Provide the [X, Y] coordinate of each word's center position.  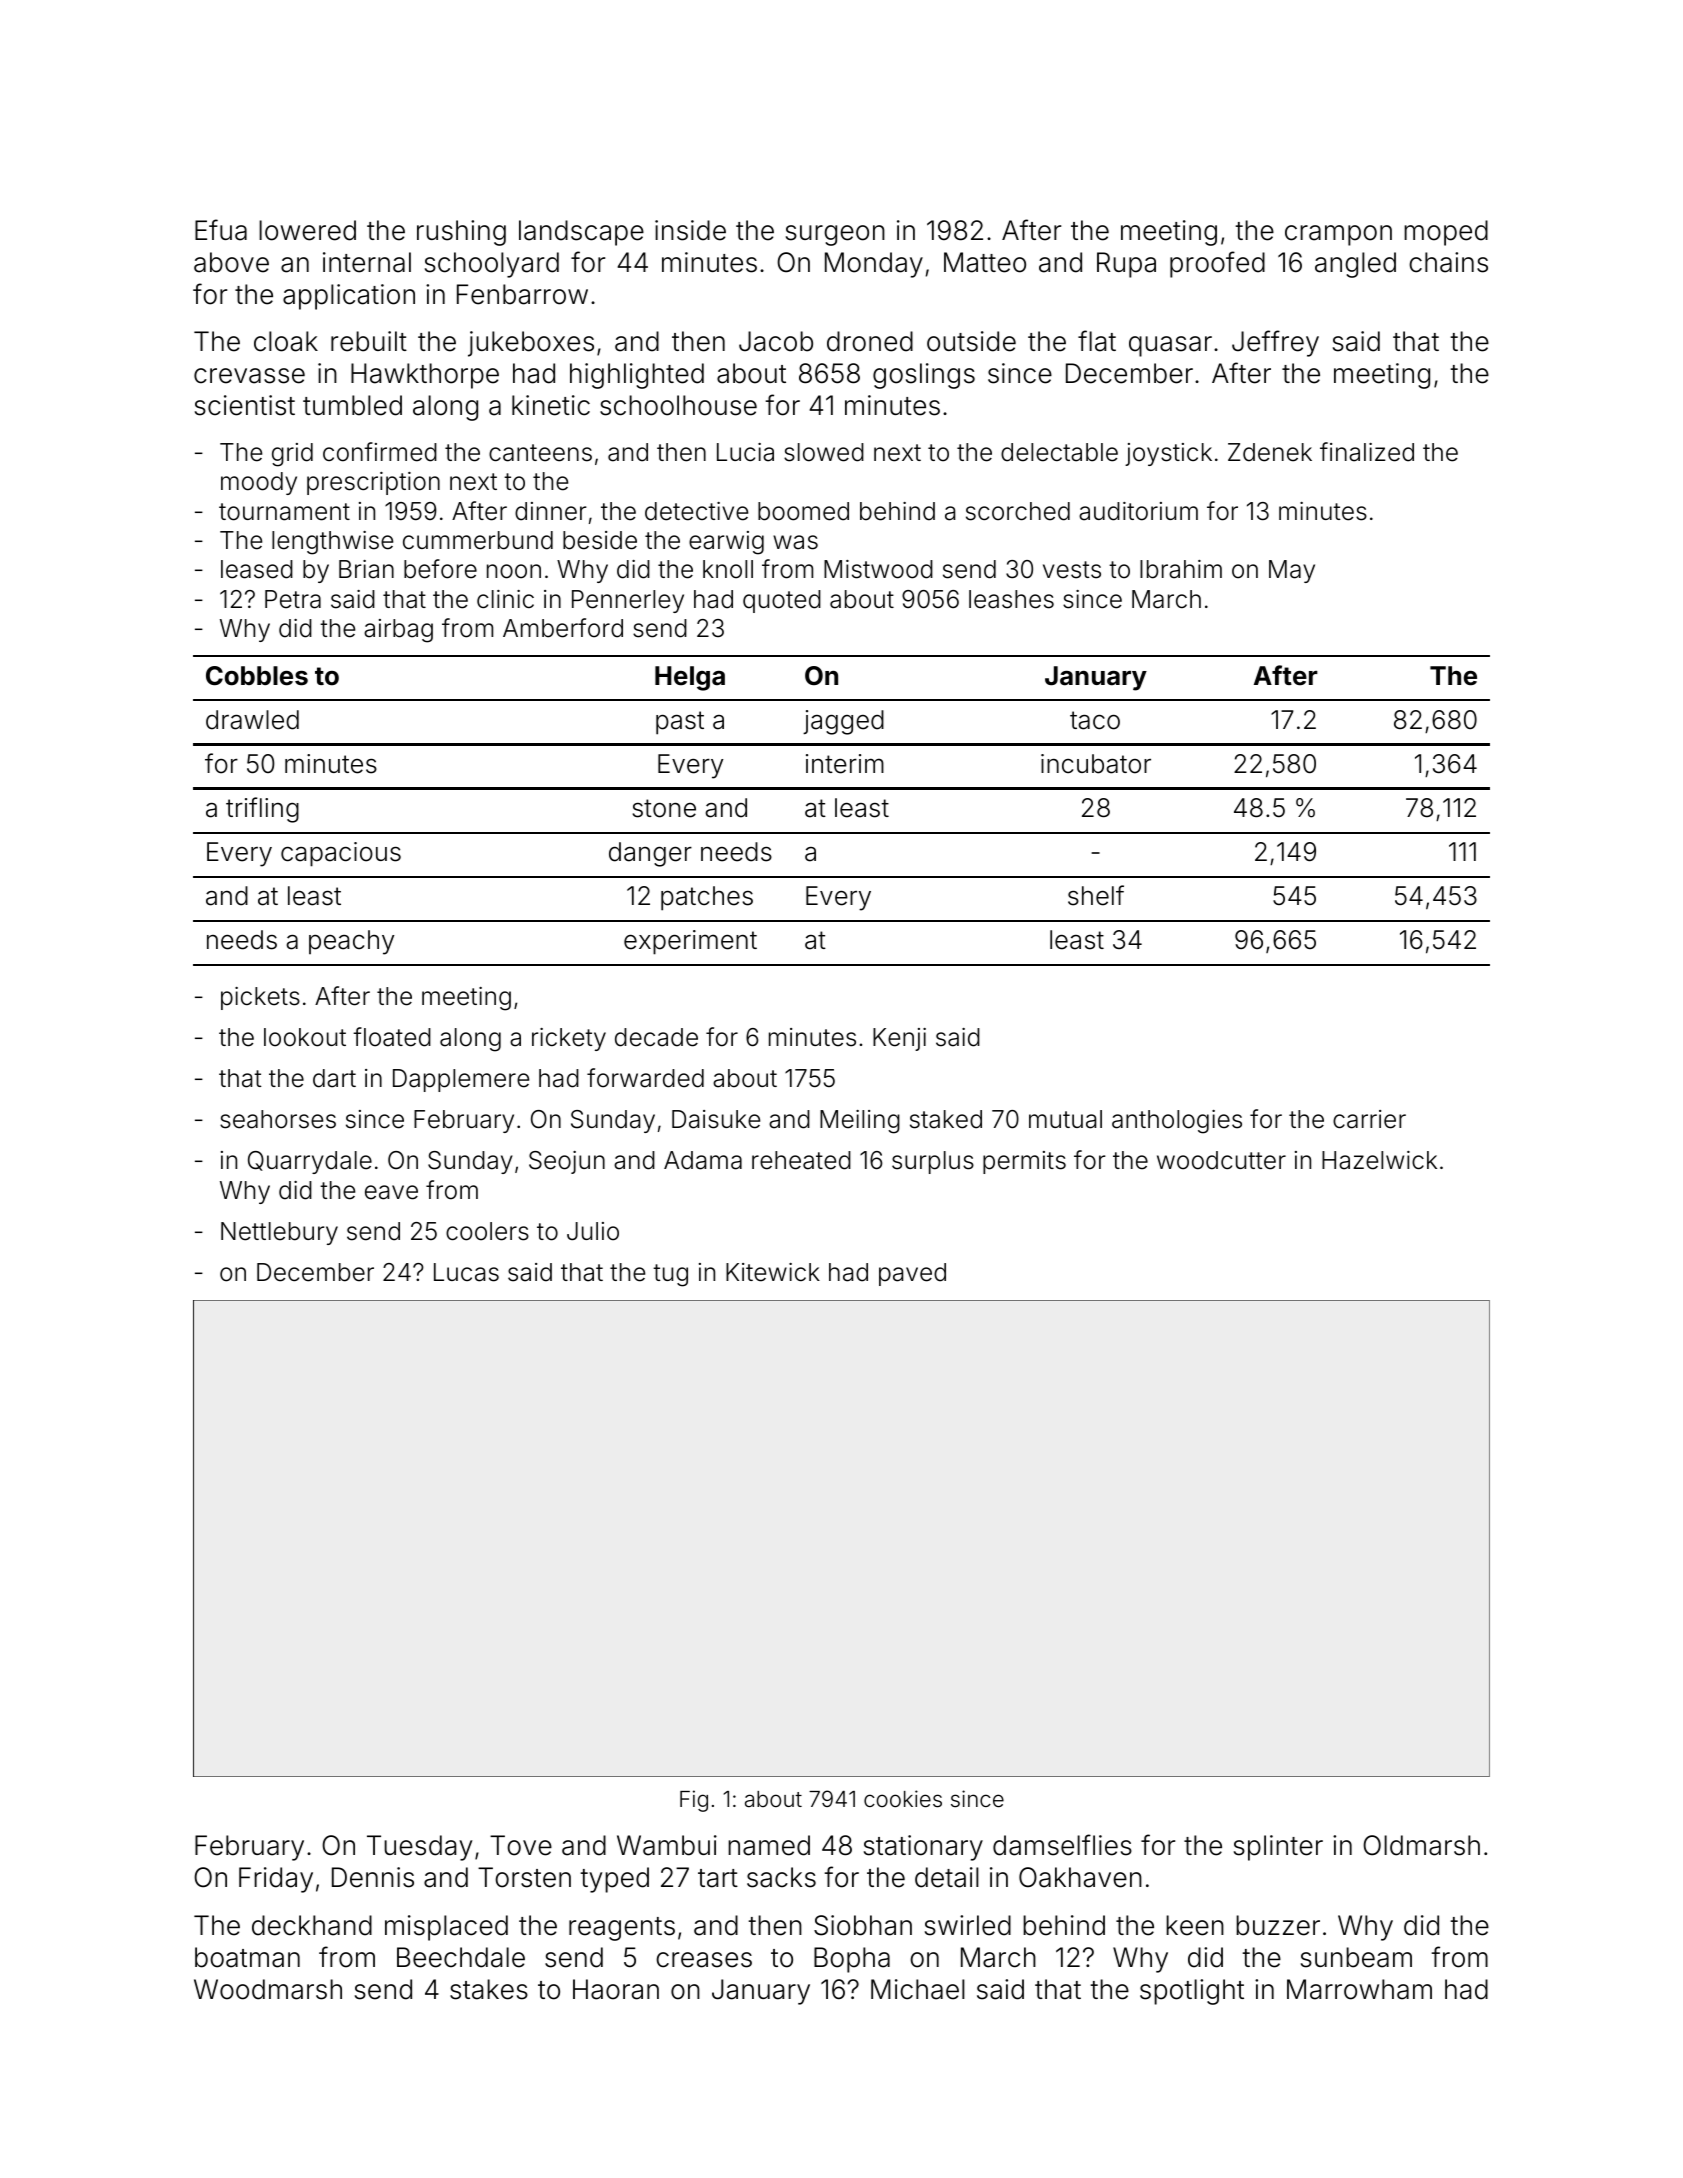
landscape [581, 233]
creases [704, 1960]
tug [670, 1275]
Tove [521, 1845]
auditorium [1138, 511]
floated [392, 1037]
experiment [690, 942]
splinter [1278, 1848]
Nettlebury [279, 1233]
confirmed [380, 452]
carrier [1369, 1119]
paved [912, 1274]
